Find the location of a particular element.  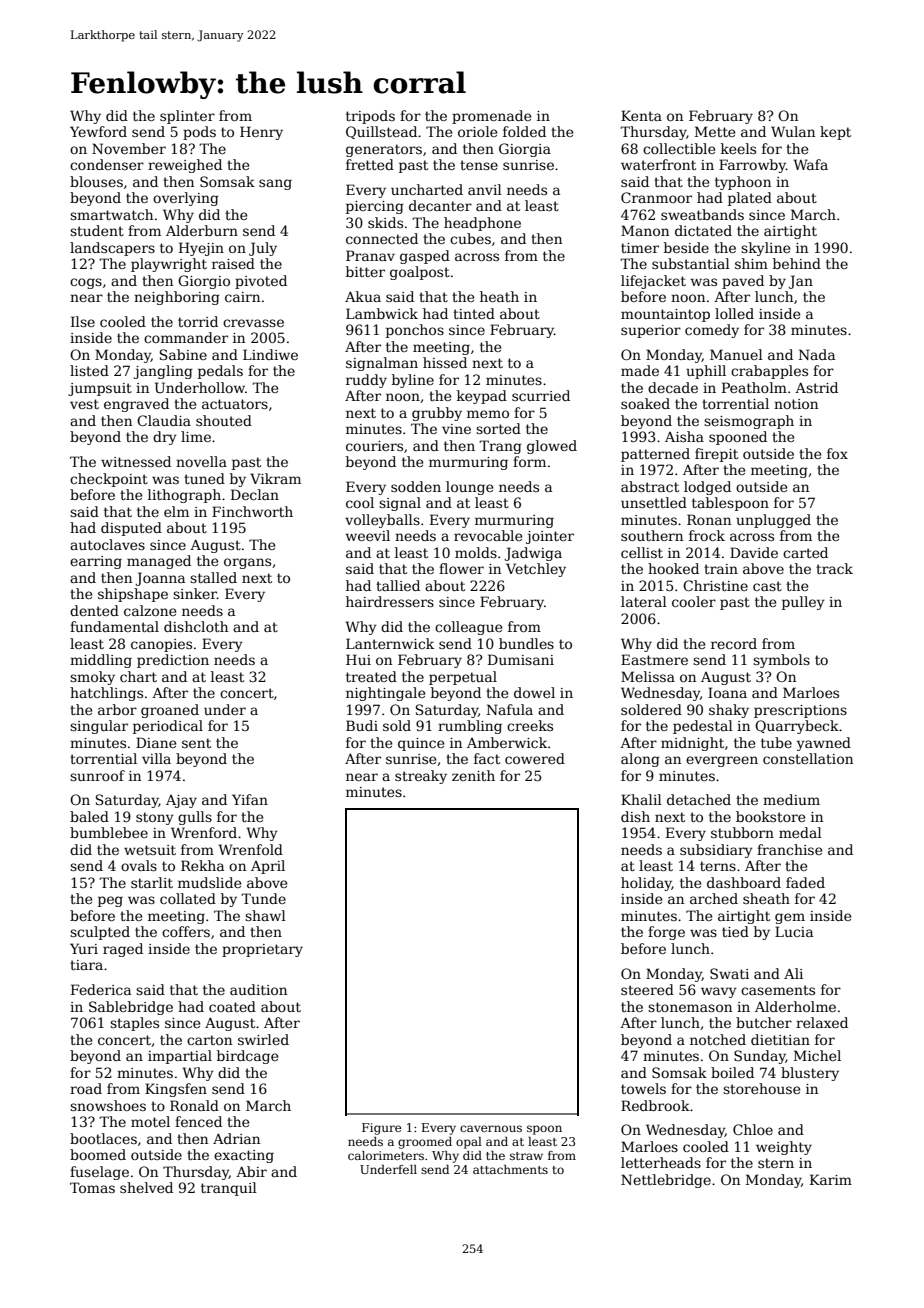

subsidiary is located at coordinates (716, 851).
